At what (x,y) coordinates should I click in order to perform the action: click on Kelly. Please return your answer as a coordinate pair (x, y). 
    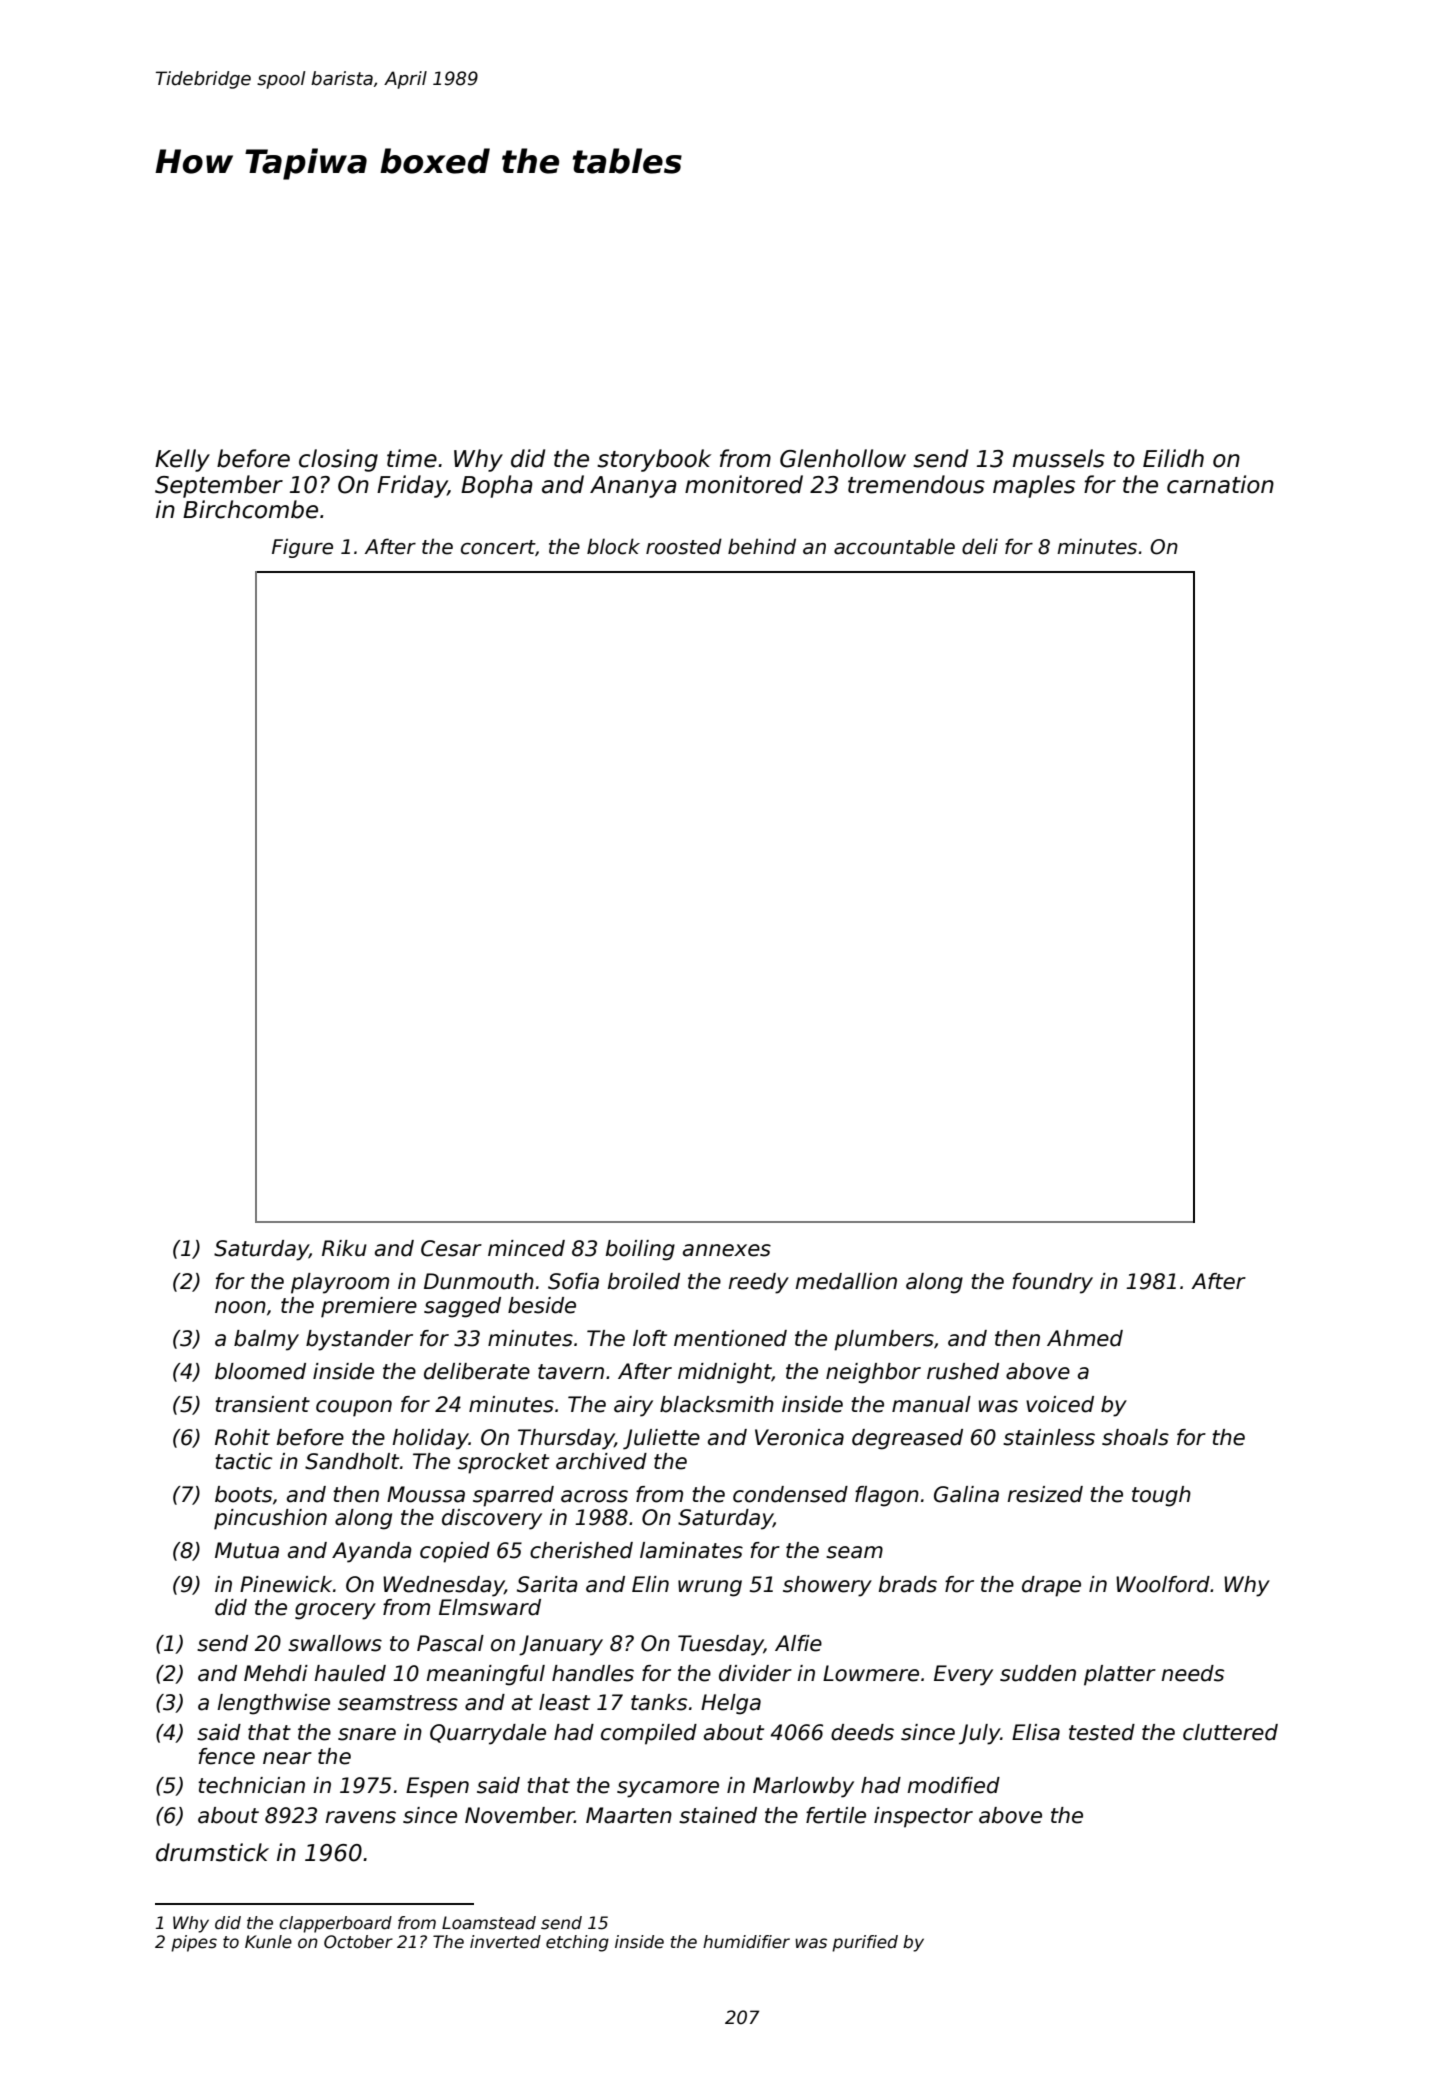
    Looking at the image, I should click on (182, 460).
